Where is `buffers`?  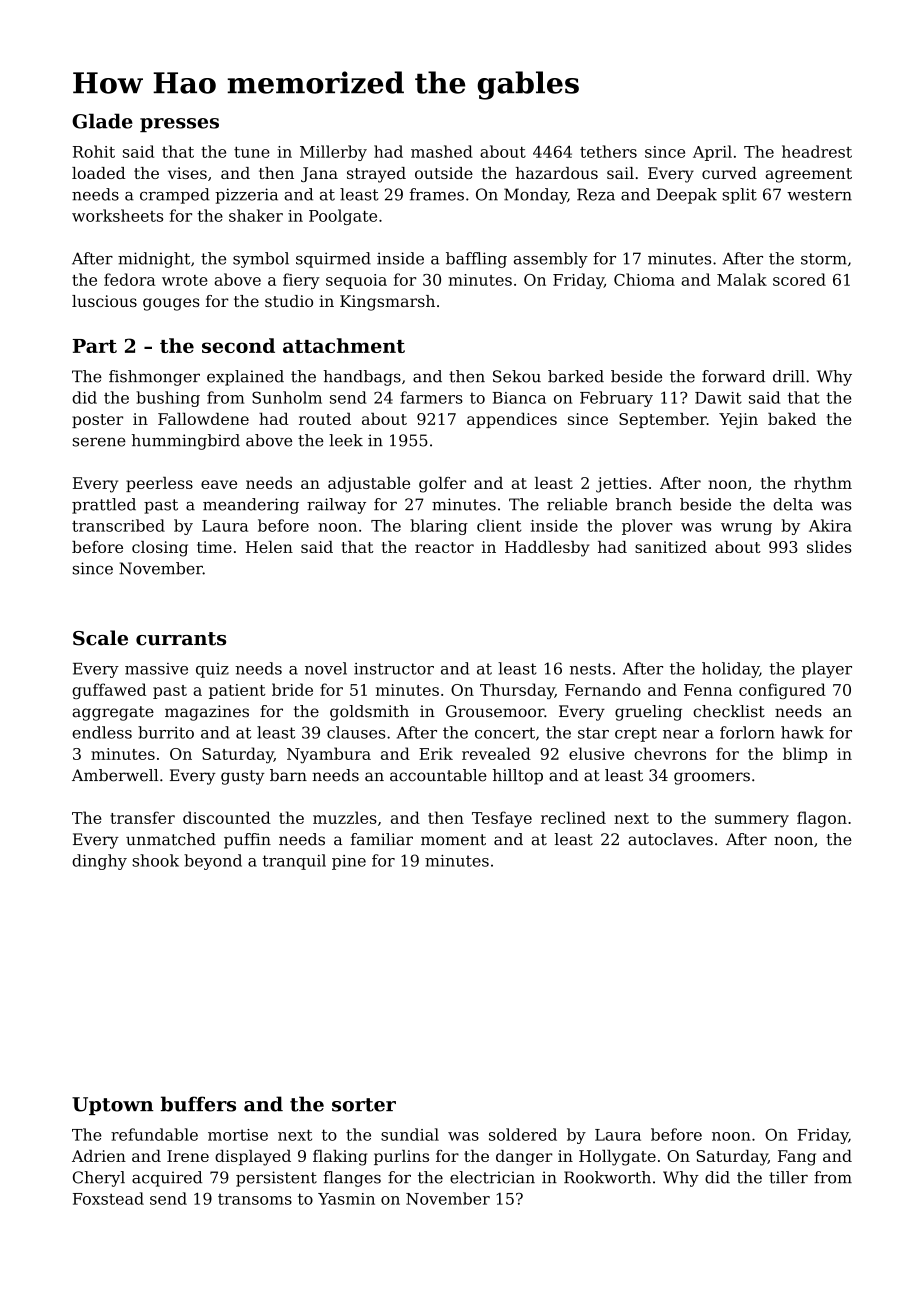 buffers is located at coordinates (198, 1104).
